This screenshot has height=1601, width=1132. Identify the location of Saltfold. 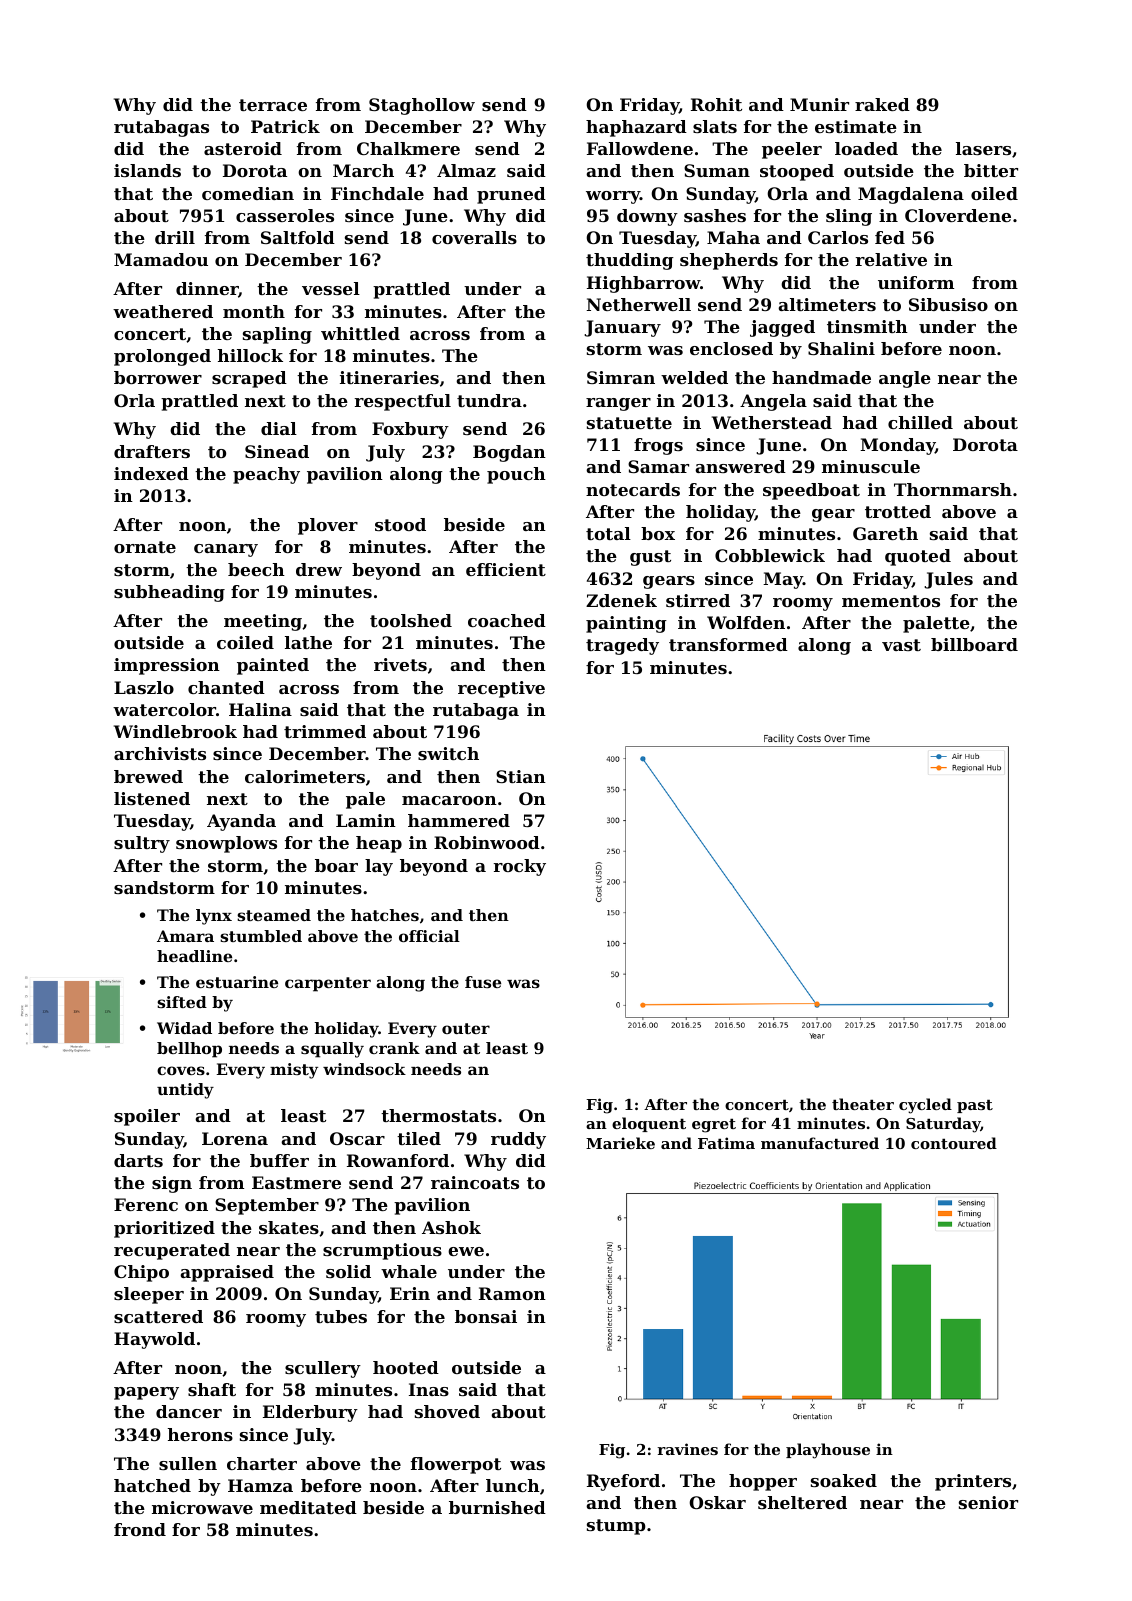
(298, 237).
